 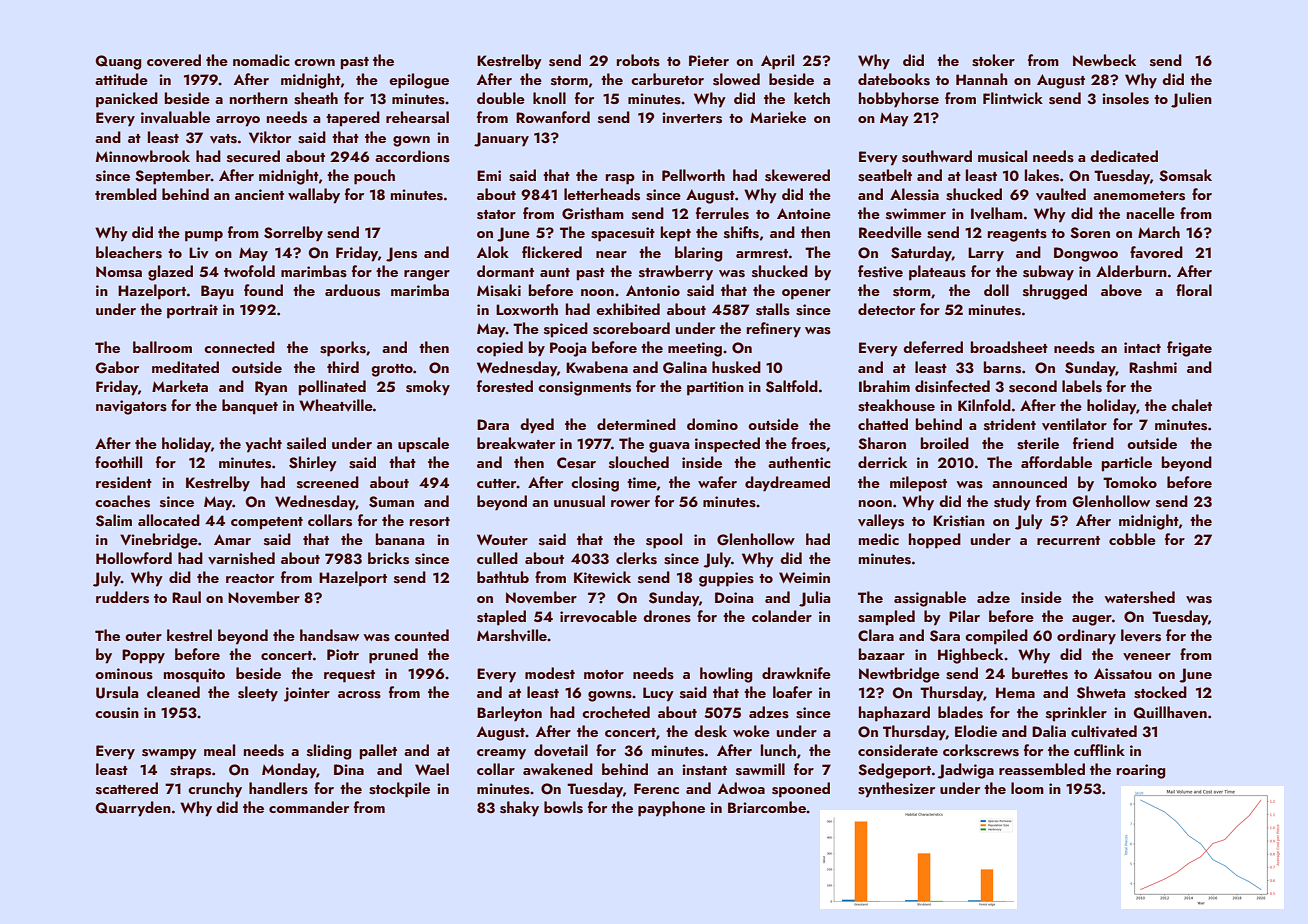 What do you see at coordinates (653, 290) in the page?
I see `Antonio` at bounding box center [653, 290].
